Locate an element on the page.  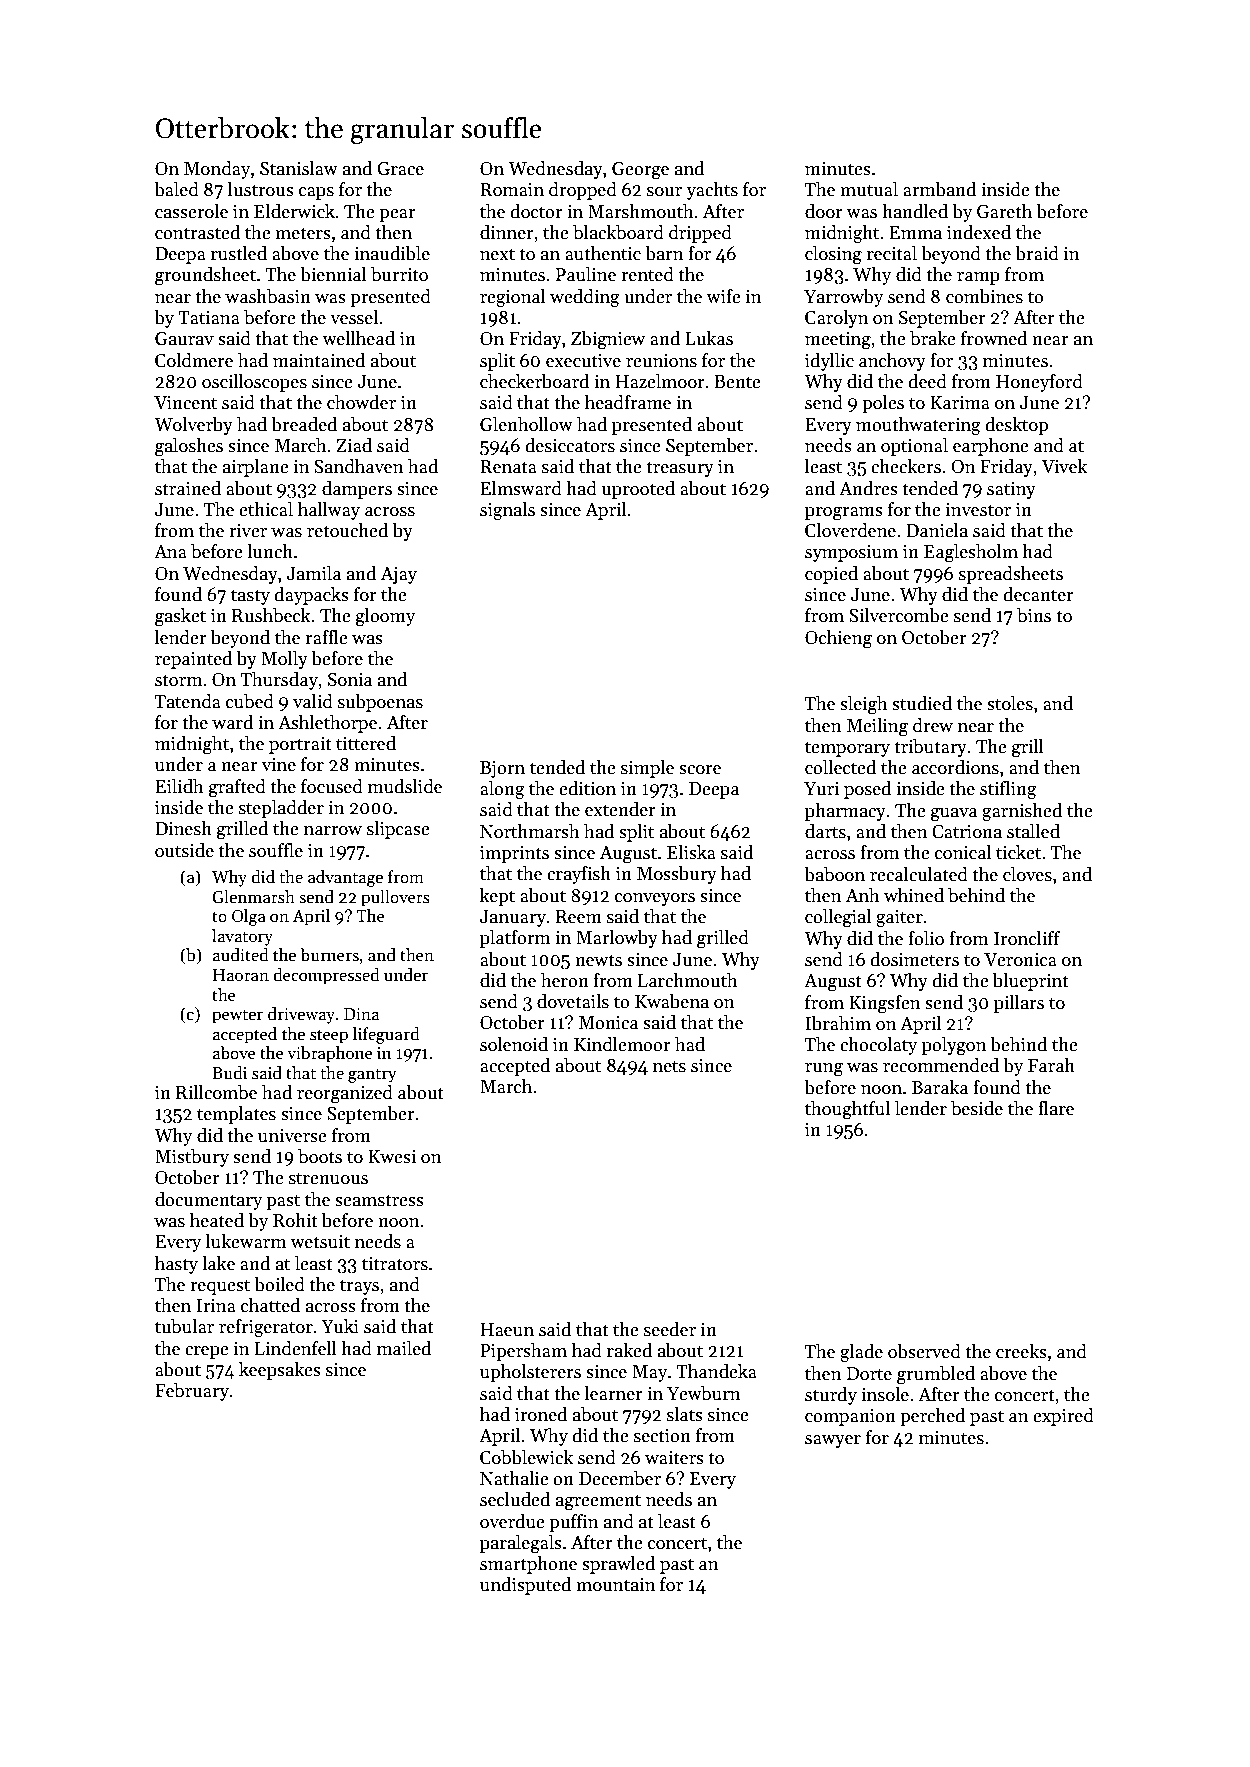
Karima is located at coordinates (960, 403).
